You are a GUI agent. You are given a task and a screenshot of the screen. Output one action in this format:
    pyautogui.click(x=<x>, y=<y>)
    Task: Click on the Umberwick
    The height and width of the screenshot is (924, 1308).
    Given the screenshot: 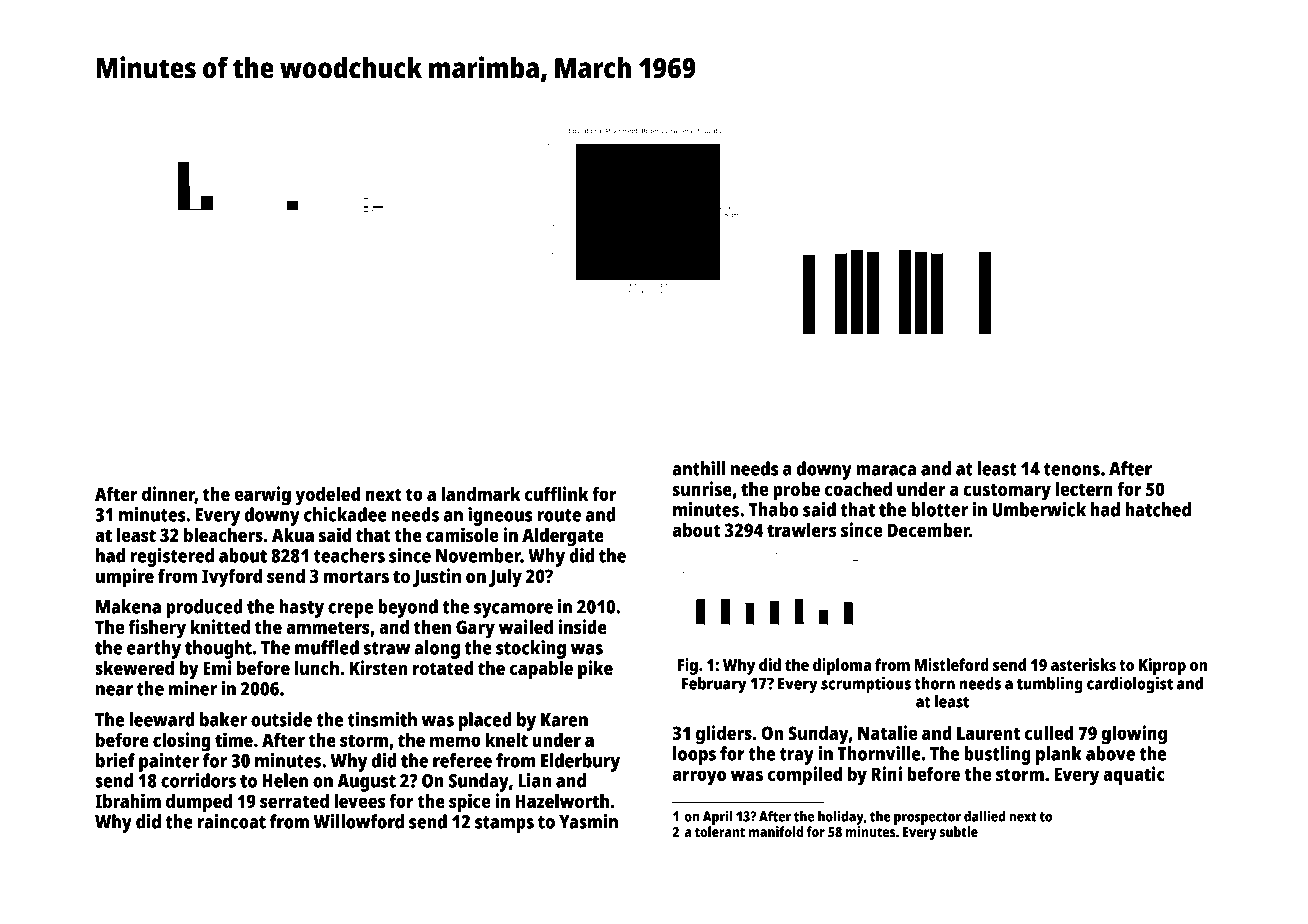 What is the action you would take?
    pyautogui.click(x=1039, y=509)
